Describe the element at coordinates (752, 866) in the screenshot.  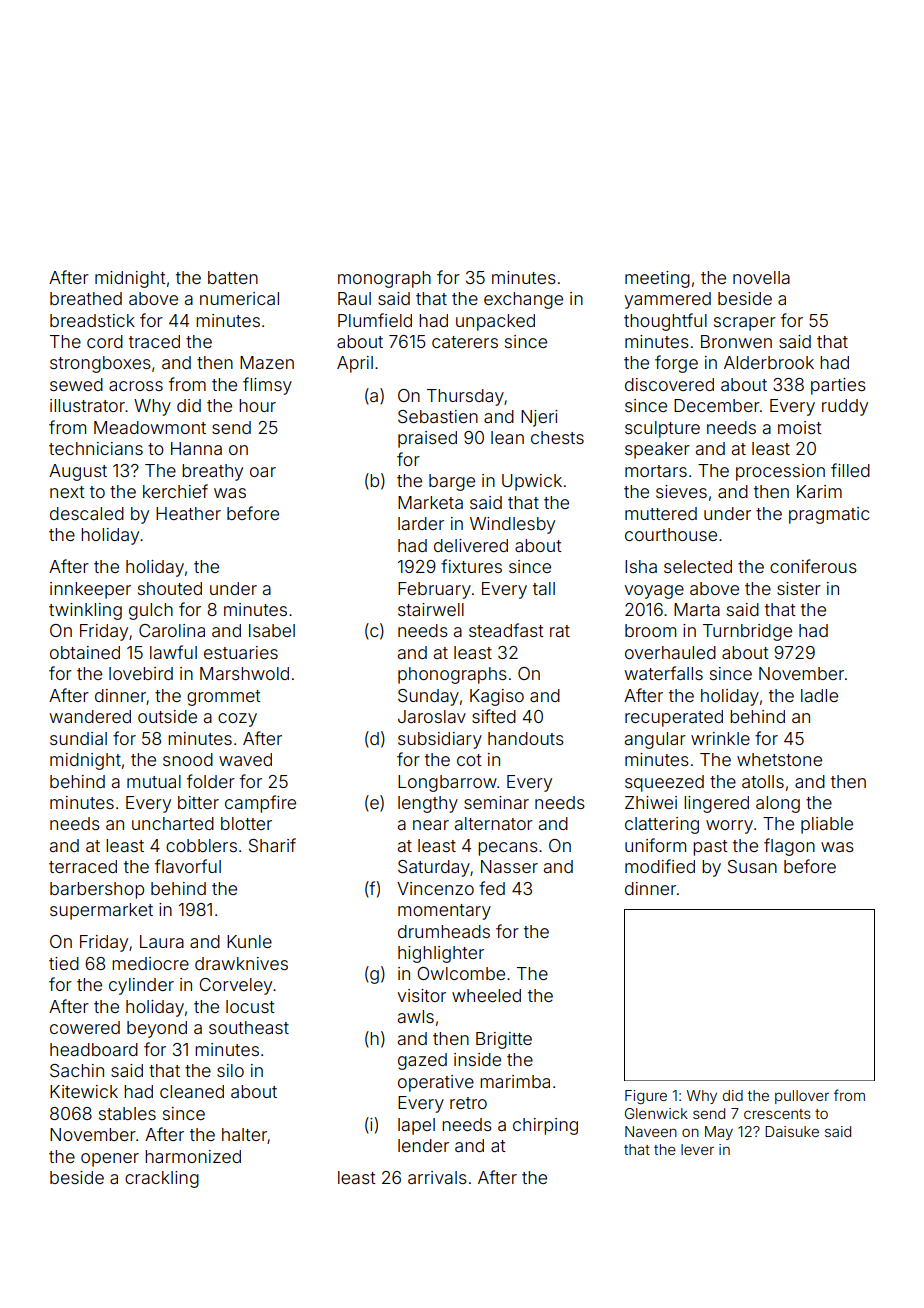
I see `Susan` at that location.
